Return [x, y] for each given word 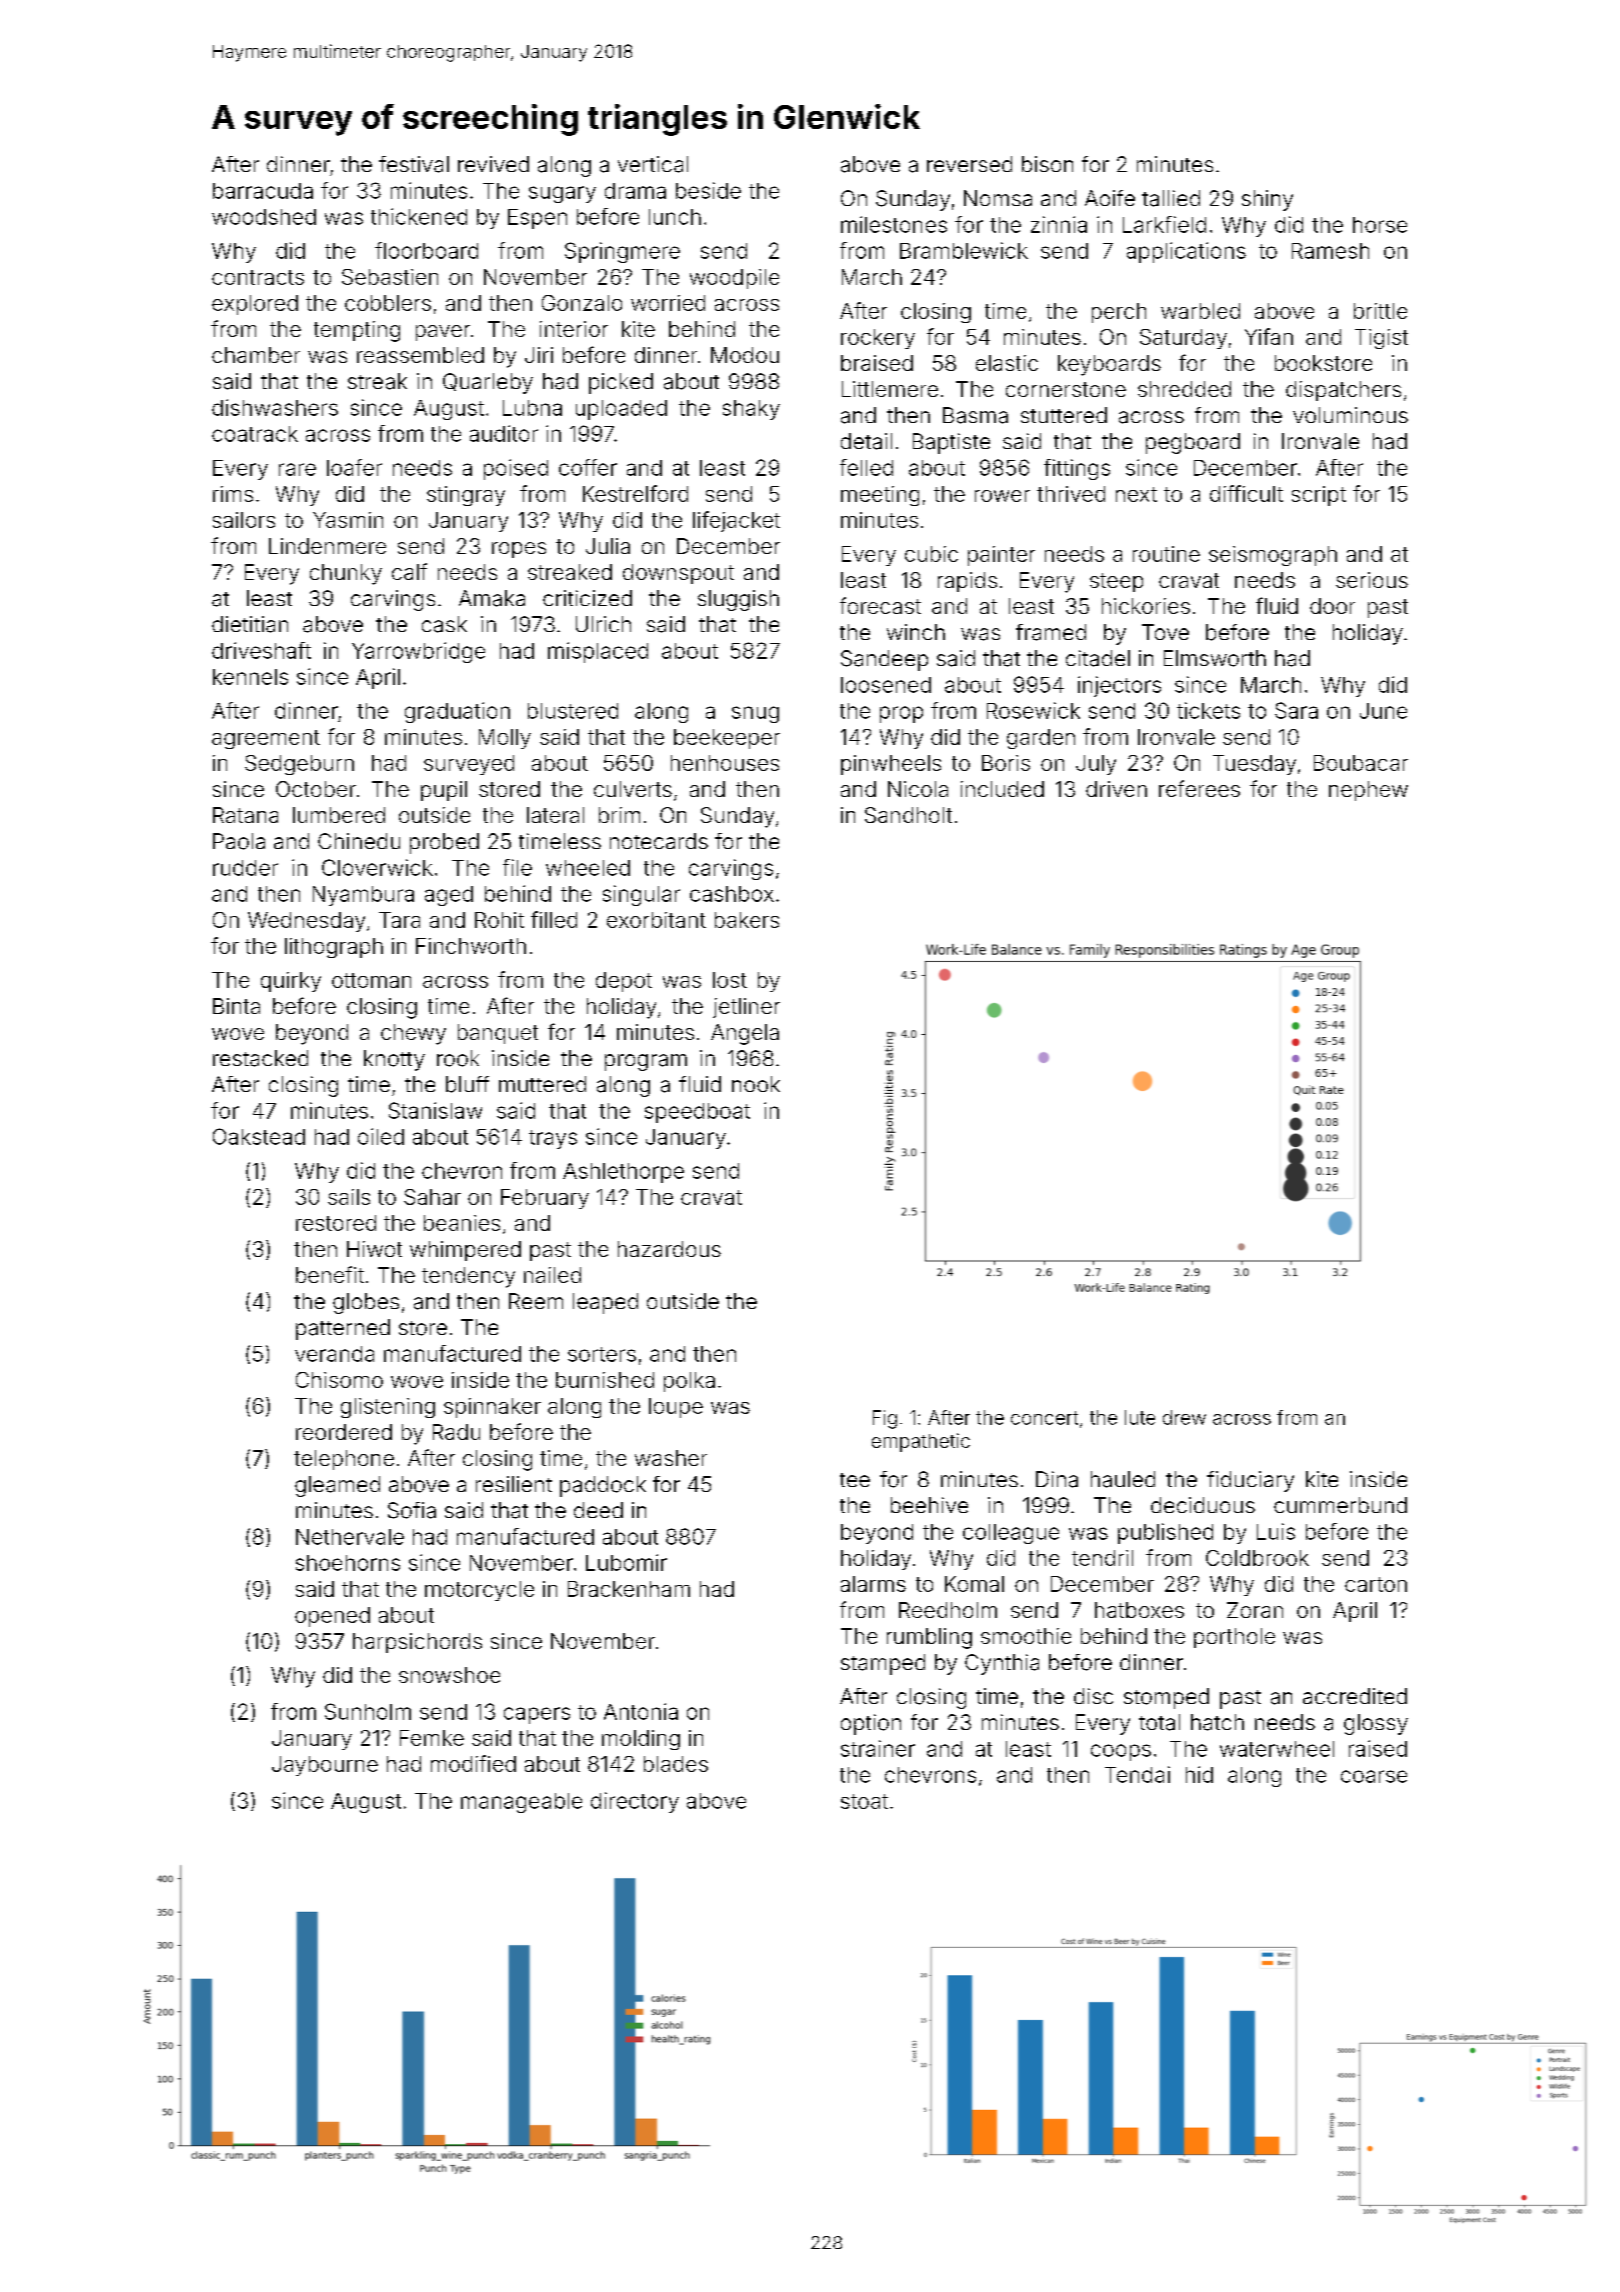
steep [1116, 582]
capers [537, 1715]
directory [635, 1802]
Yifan [1269, 336]
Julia [608, 546]
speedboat [697, 1113]
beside [708, 190]
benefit [330, 1274]
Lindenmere [327, 546]
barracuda [263, 191]
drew [1184, 1417]
